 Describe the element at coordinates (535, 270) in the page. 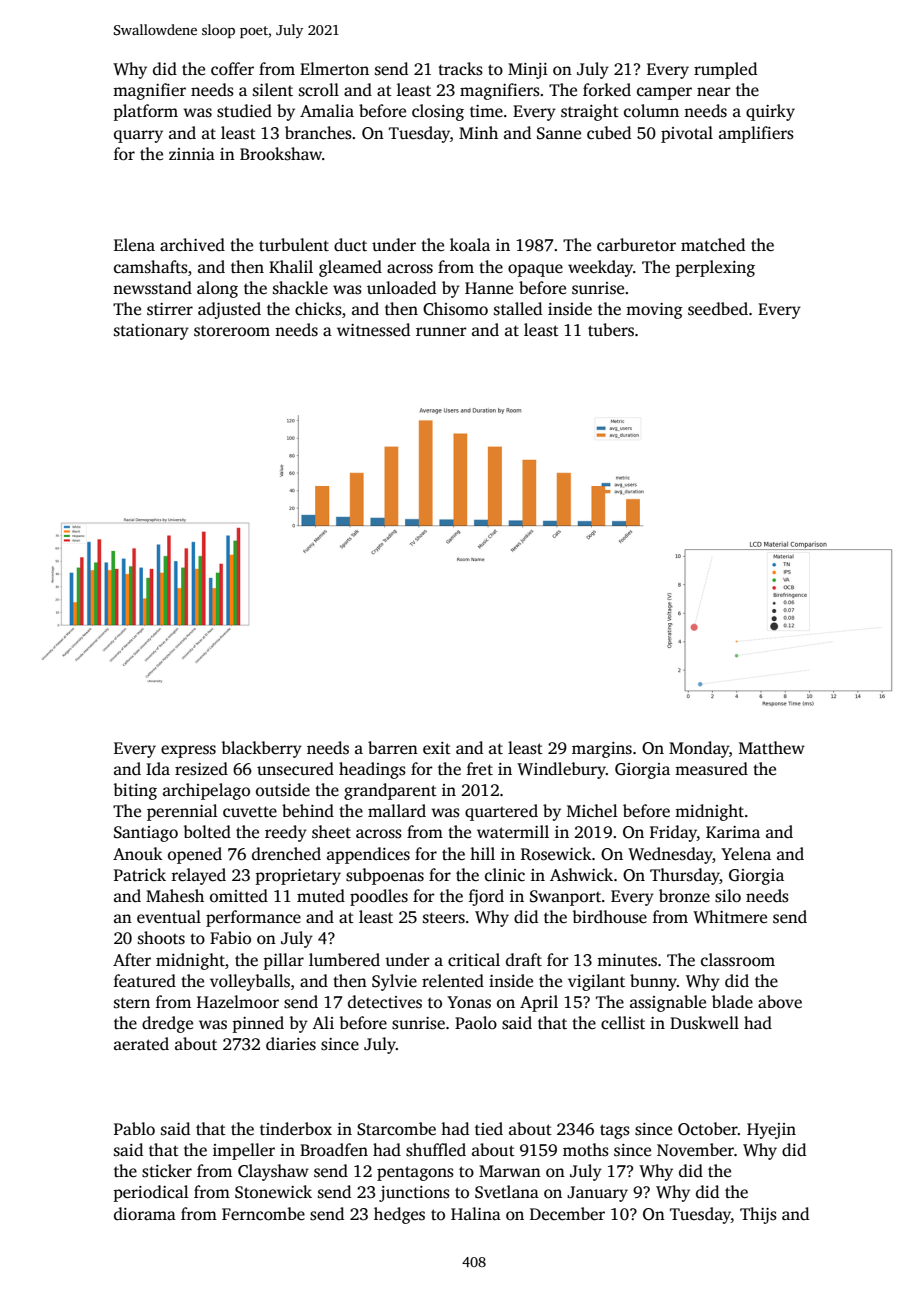

I see `opaque` at that location.
